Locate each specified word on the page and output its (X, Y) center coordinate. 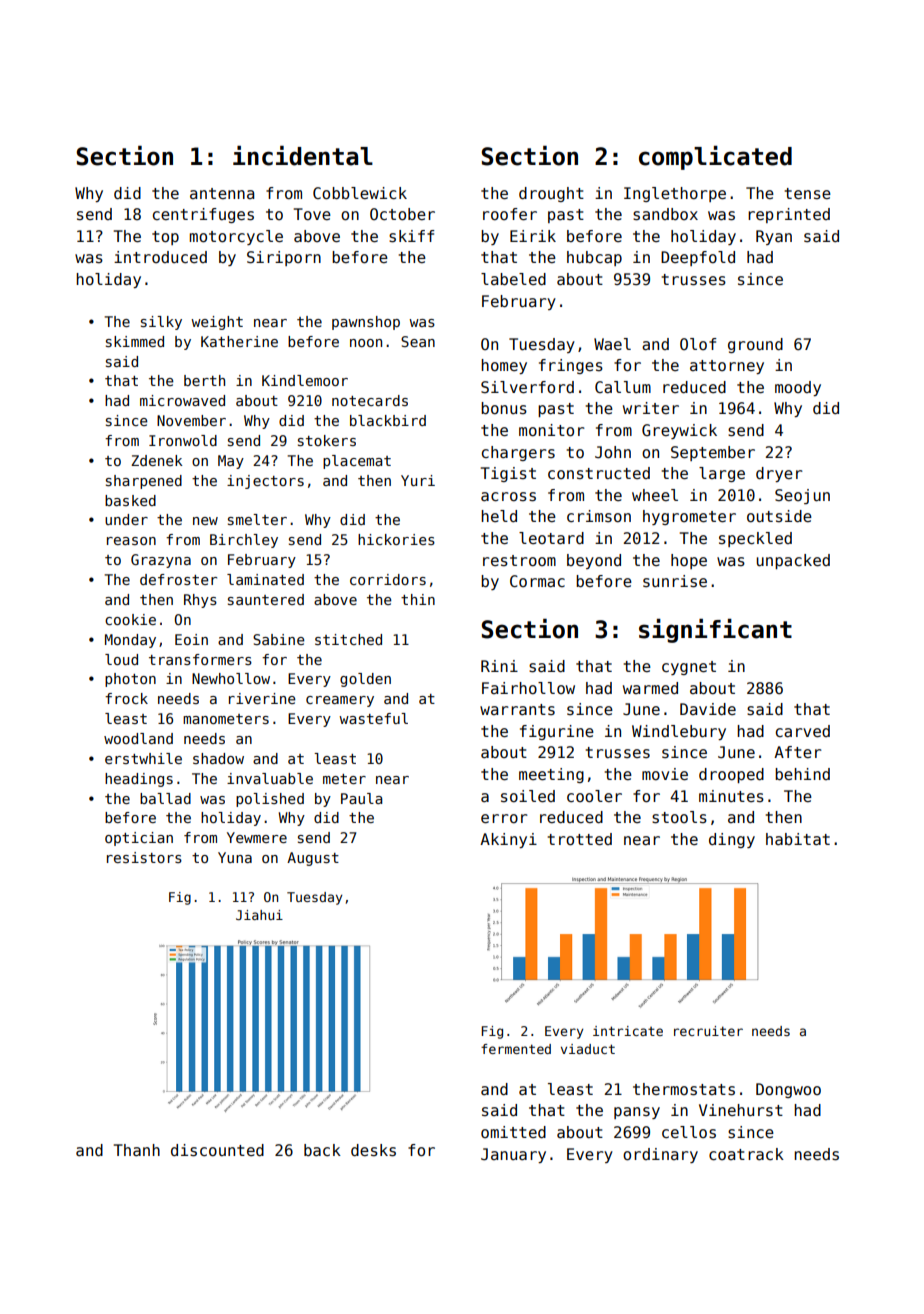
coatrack (746, 1154)
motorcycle (236, 237)
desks (373, 1150)
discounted (217, 1150)
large (722, 474)
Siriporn (284, 258)
